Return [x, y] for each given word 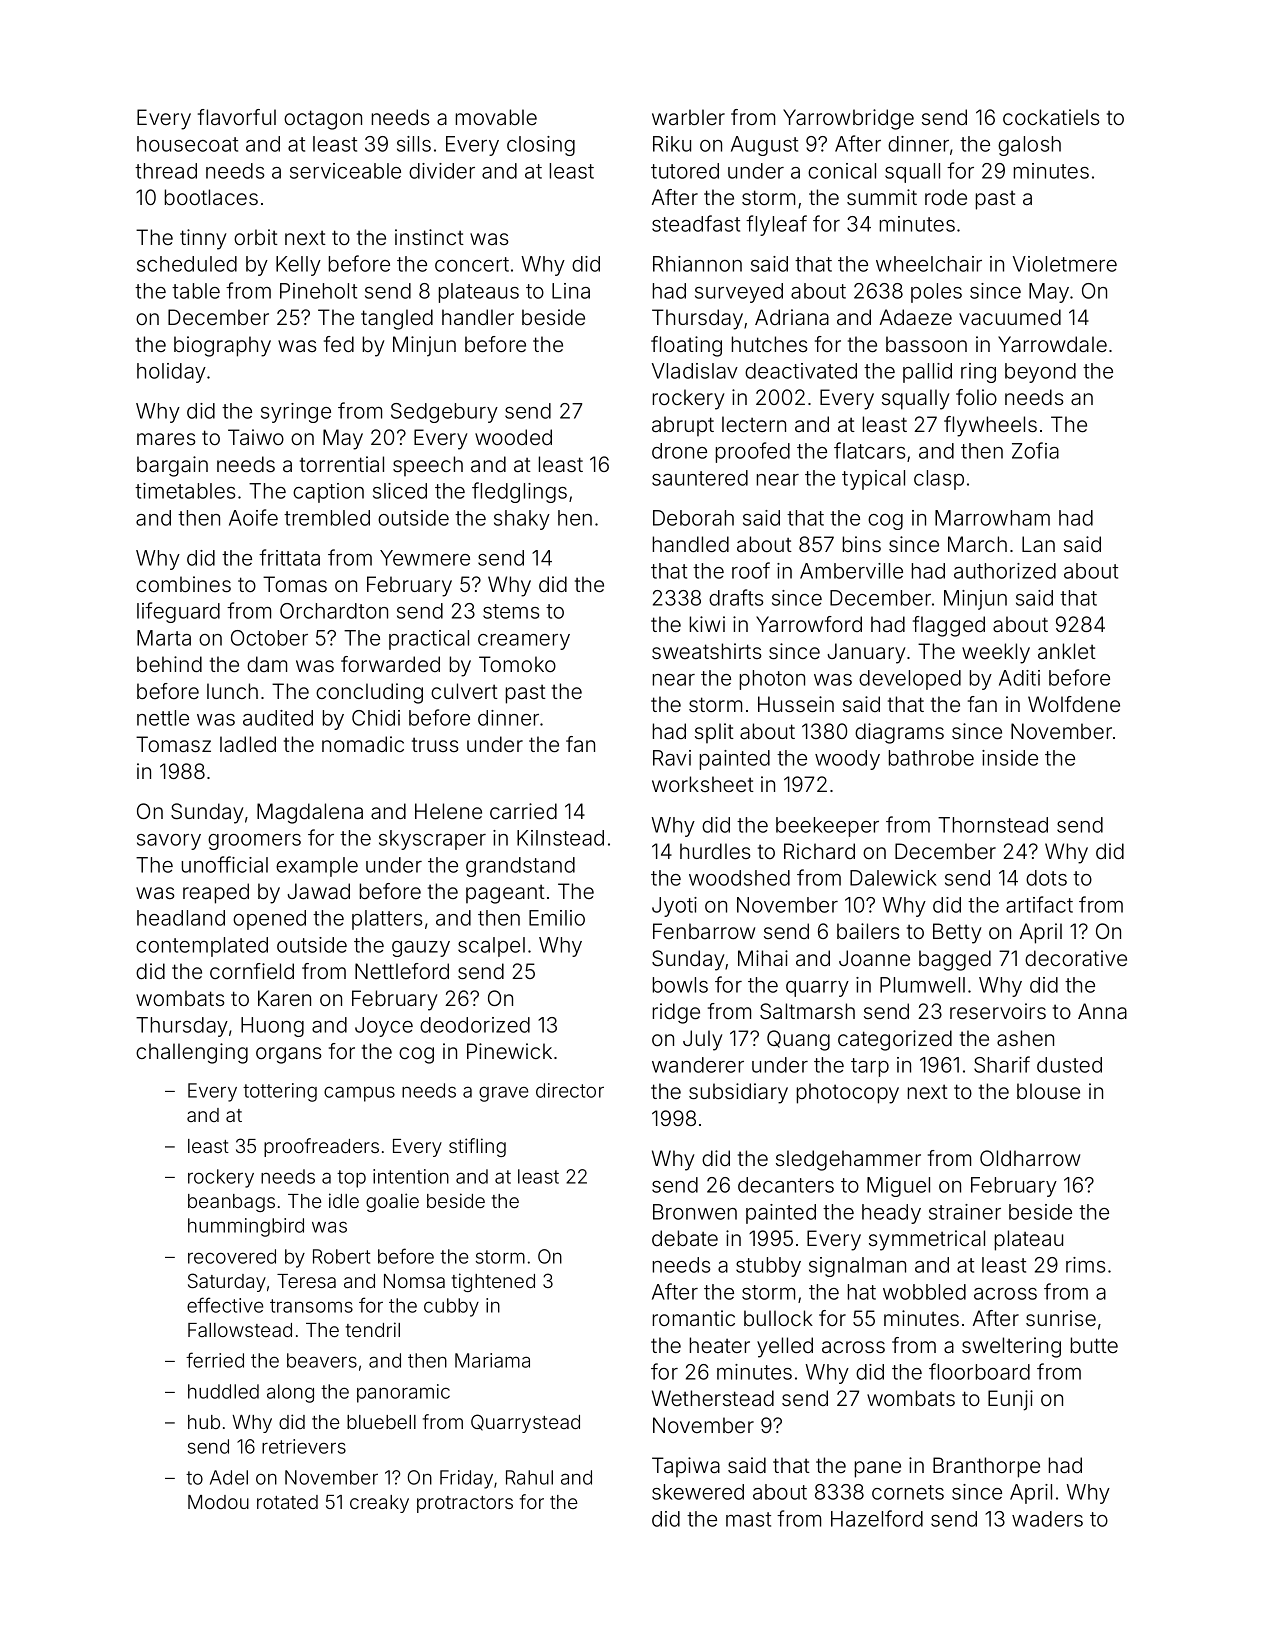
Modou [218, 1502]
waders [1047, 1519]
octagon [323, 120]
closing [541, 146]
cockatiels [1051, 117]
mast [748, 1519]
